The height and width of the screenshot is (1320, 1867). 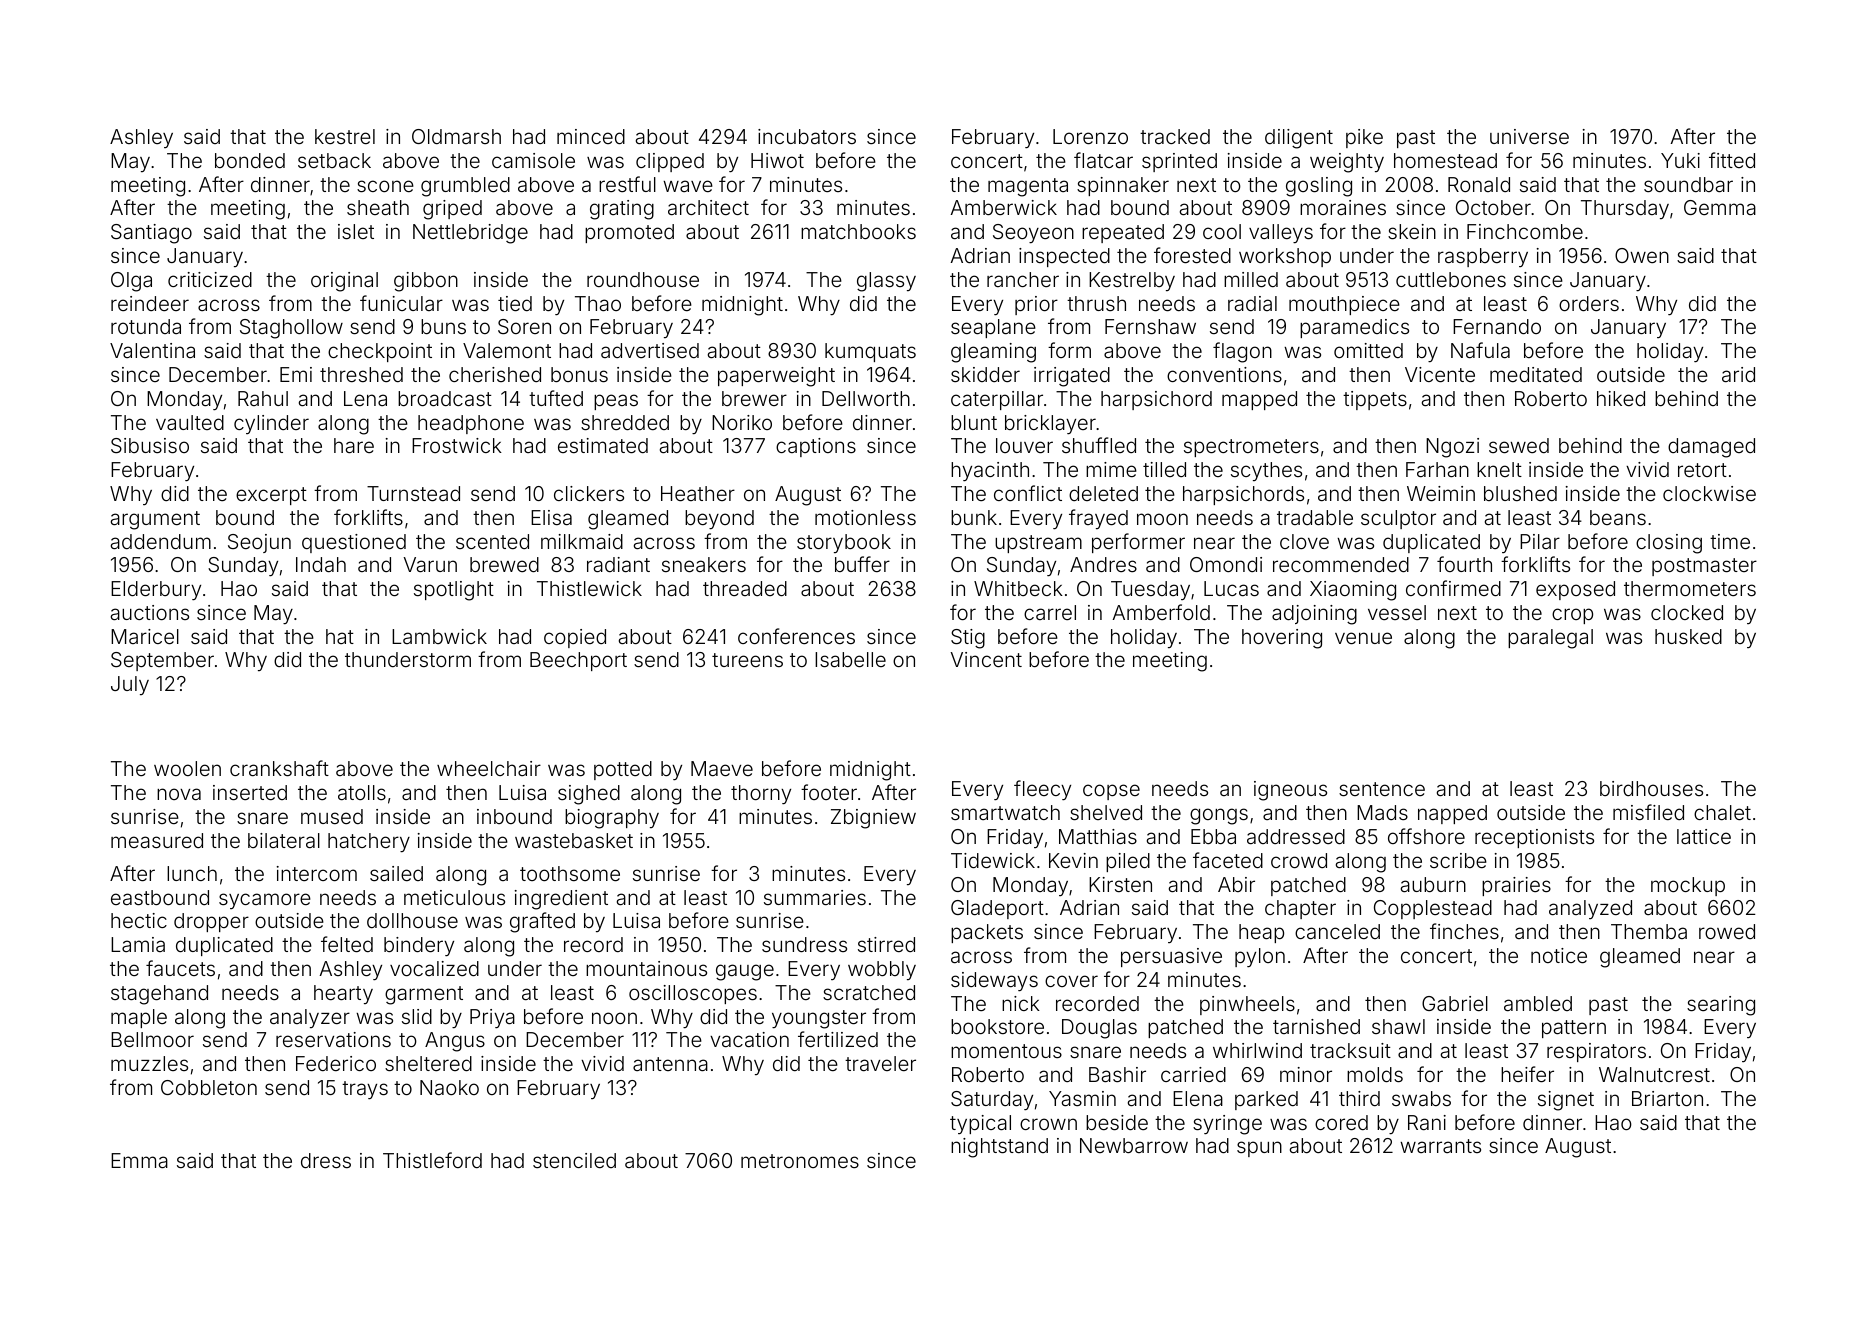 What do you see at coordinates (192, 873) in the screenshot?
I see `lunch` at bounding box center [192, 873].
